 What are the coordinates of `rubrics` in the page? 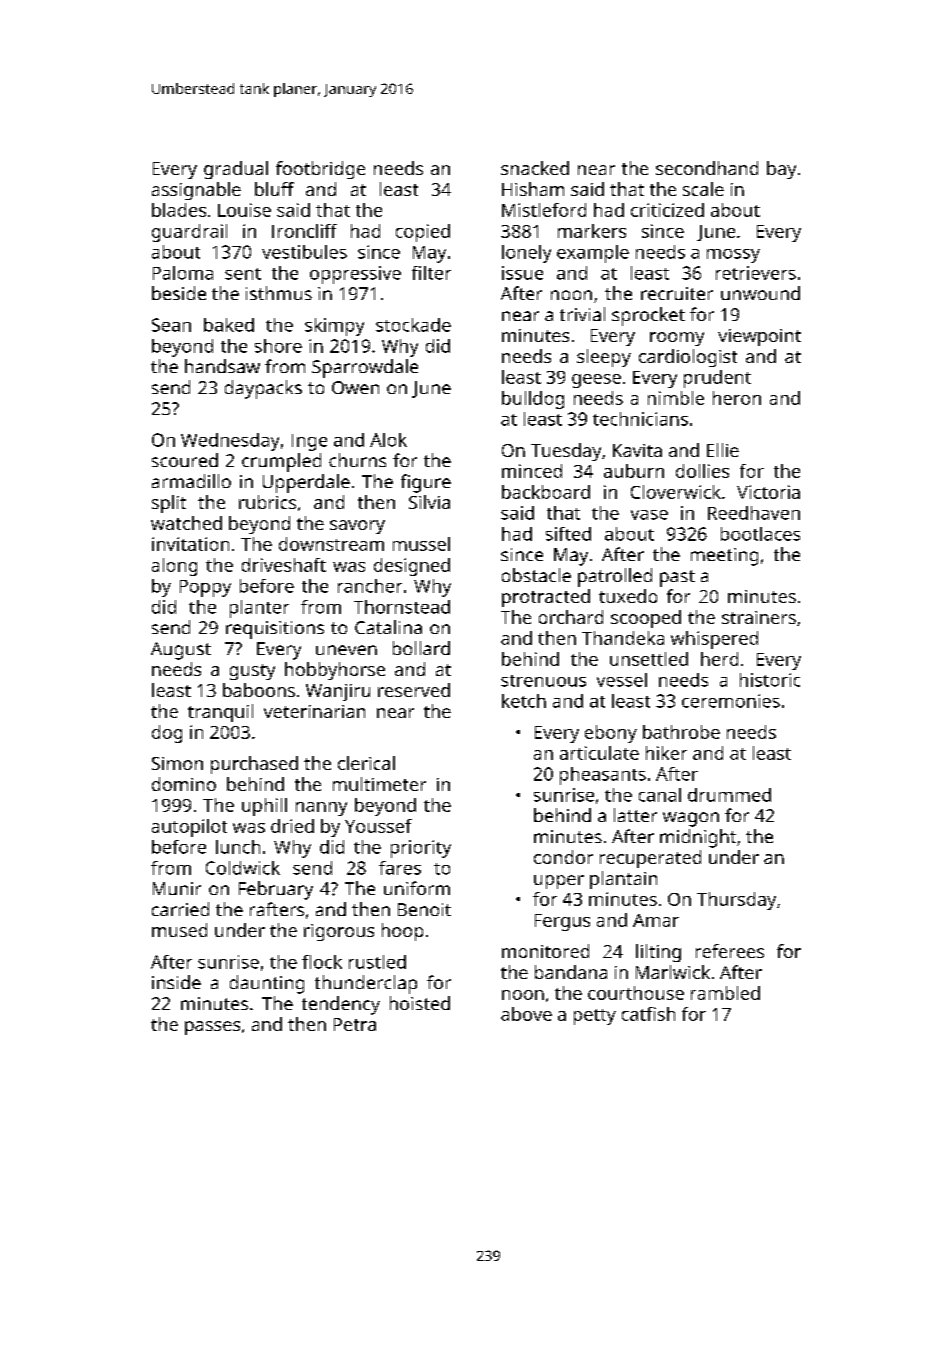 It's located at (267, 502).
